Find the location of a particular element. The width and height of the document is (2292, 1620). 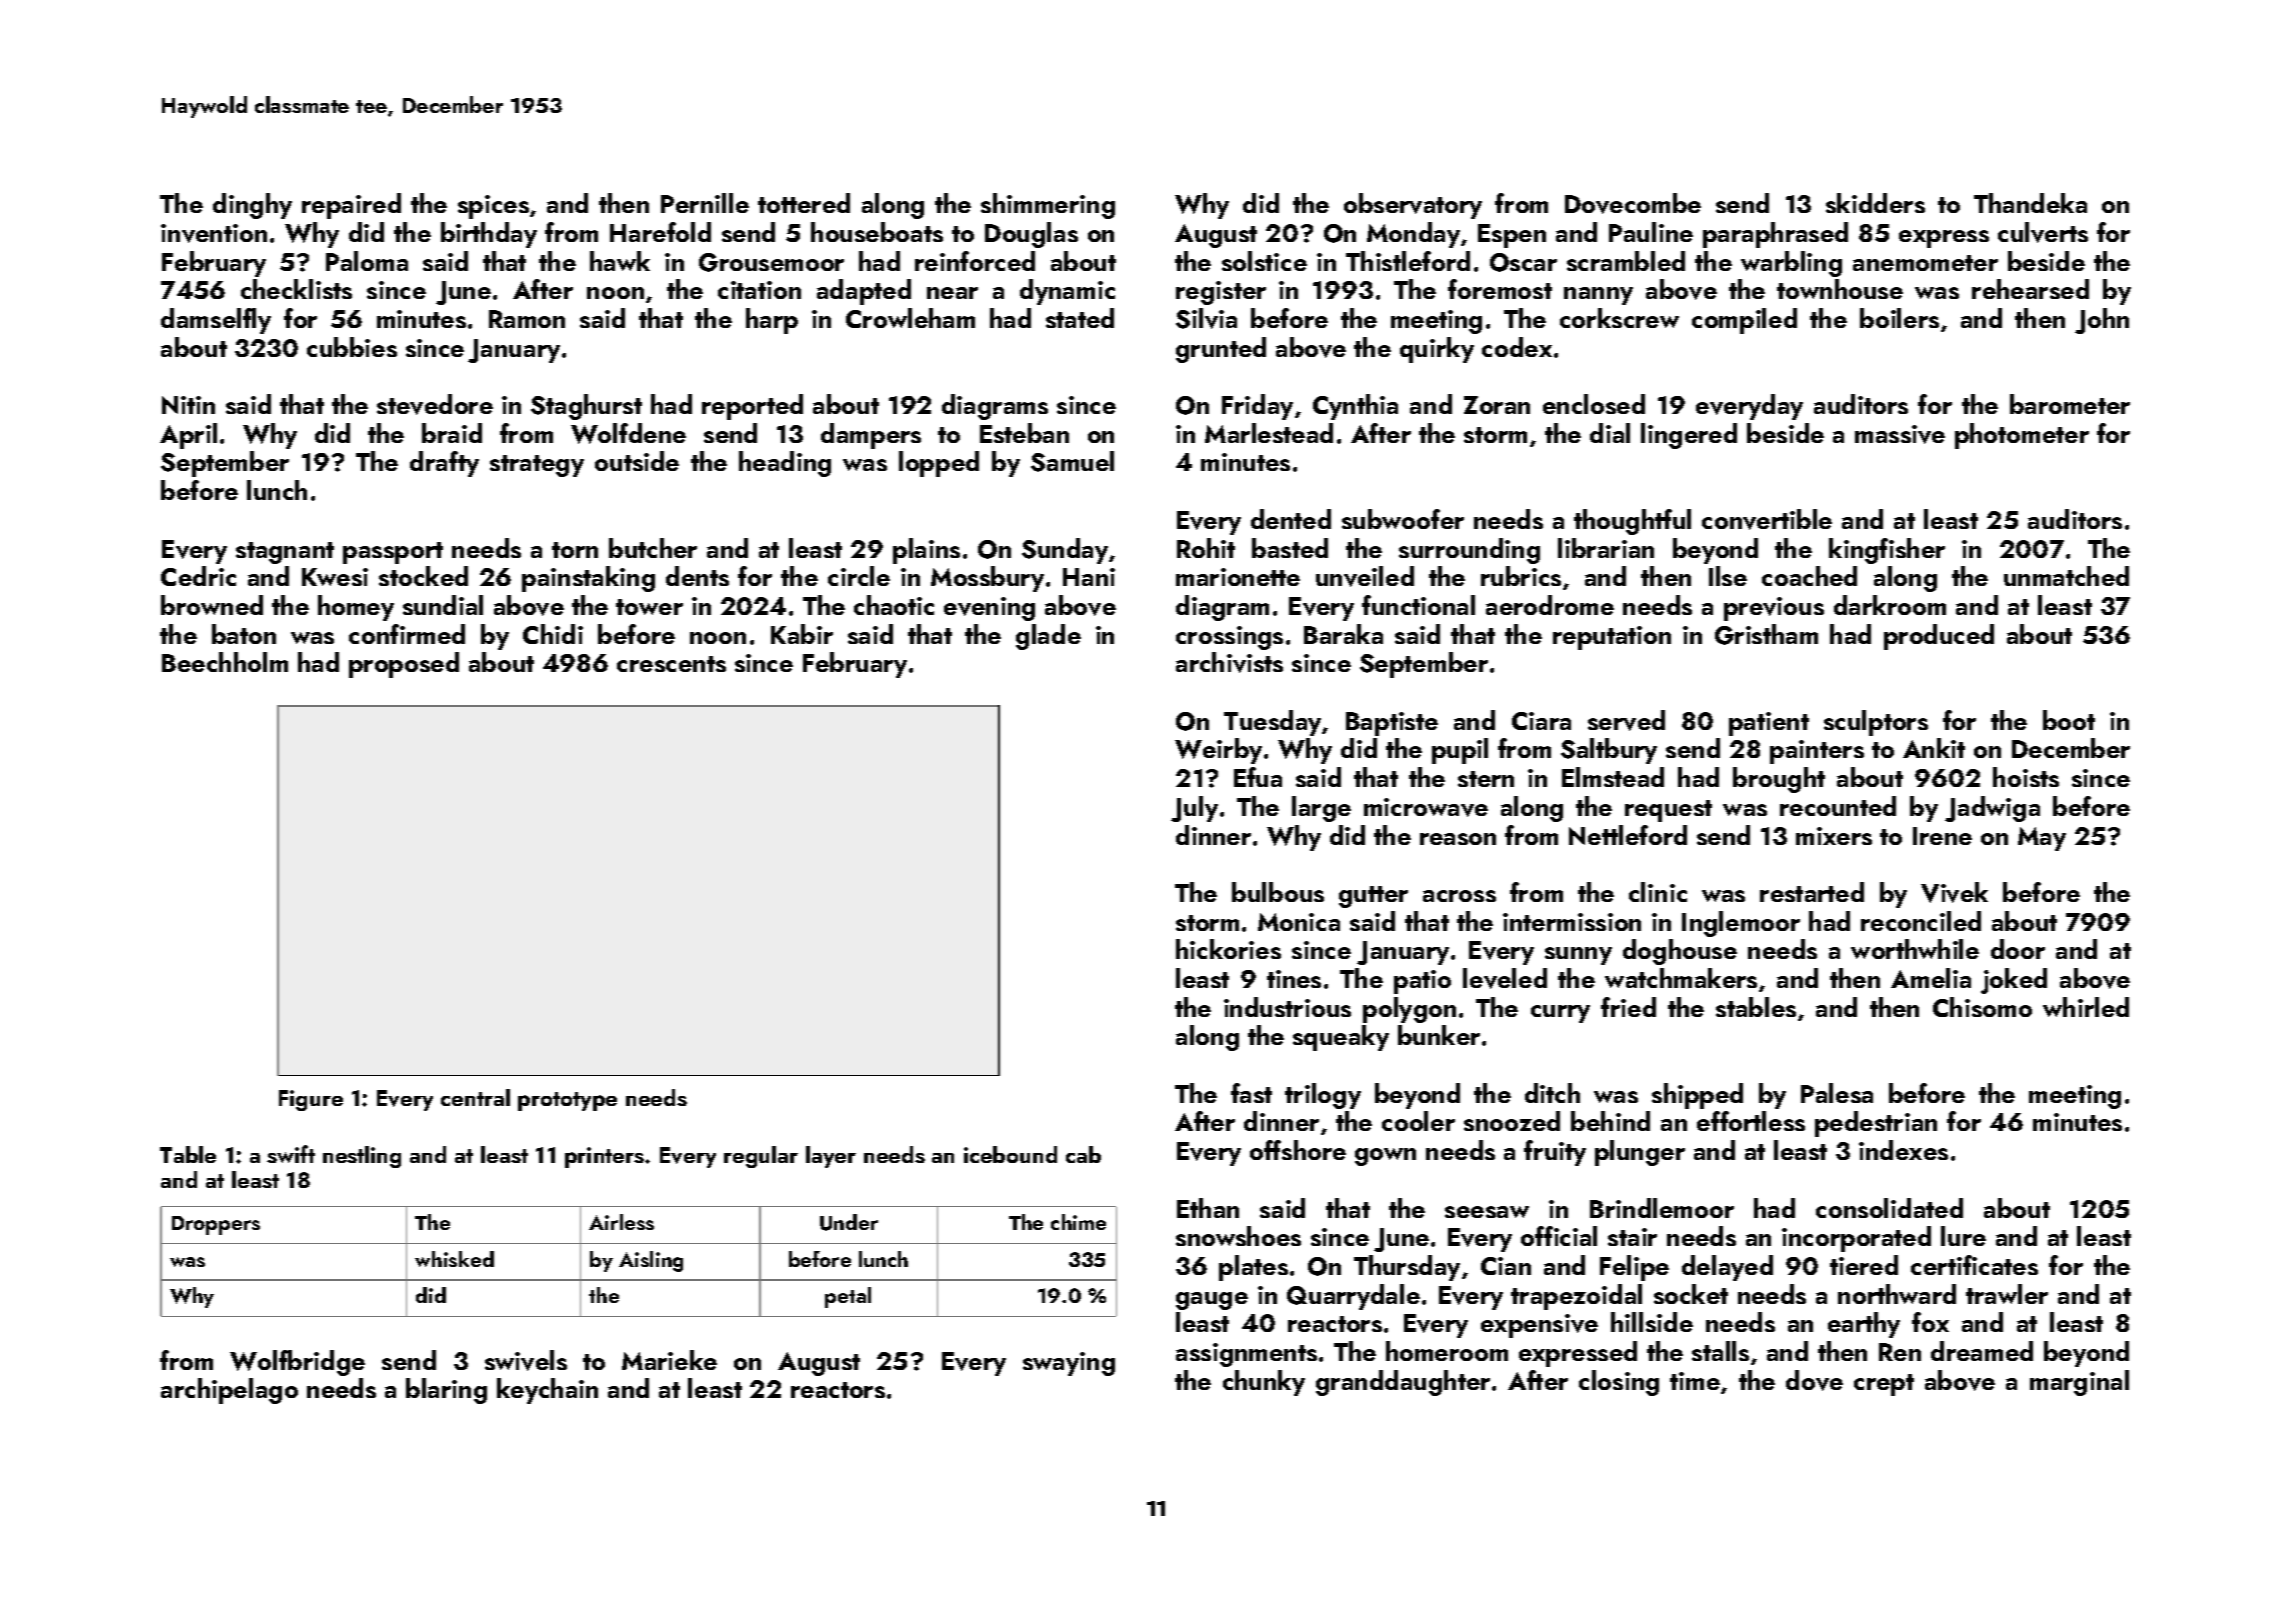

hickories is located at coordinates (1228, 949).
